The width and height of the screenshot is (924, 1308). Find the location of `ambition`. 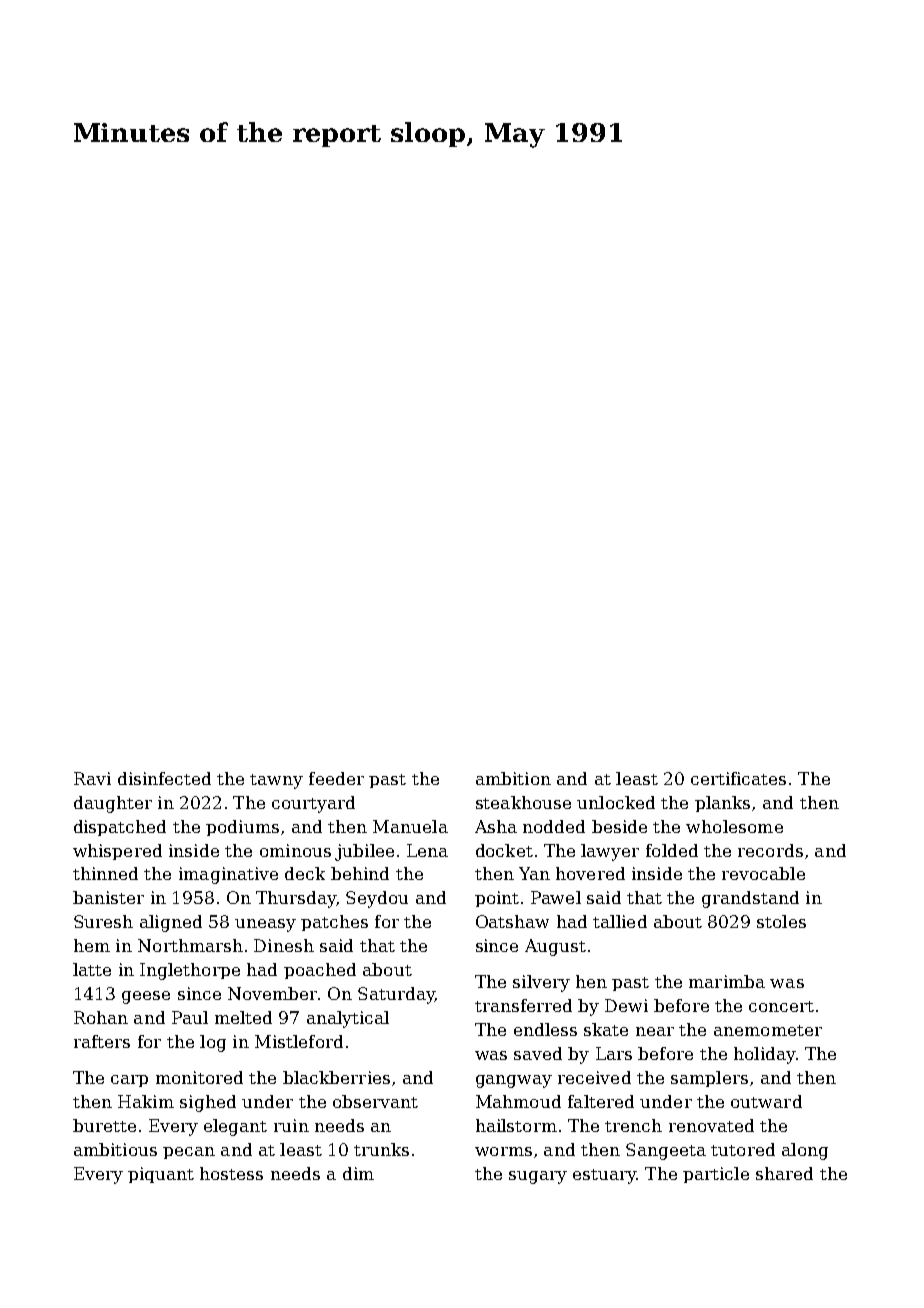

ambition is located at coordinates (513, 778).
